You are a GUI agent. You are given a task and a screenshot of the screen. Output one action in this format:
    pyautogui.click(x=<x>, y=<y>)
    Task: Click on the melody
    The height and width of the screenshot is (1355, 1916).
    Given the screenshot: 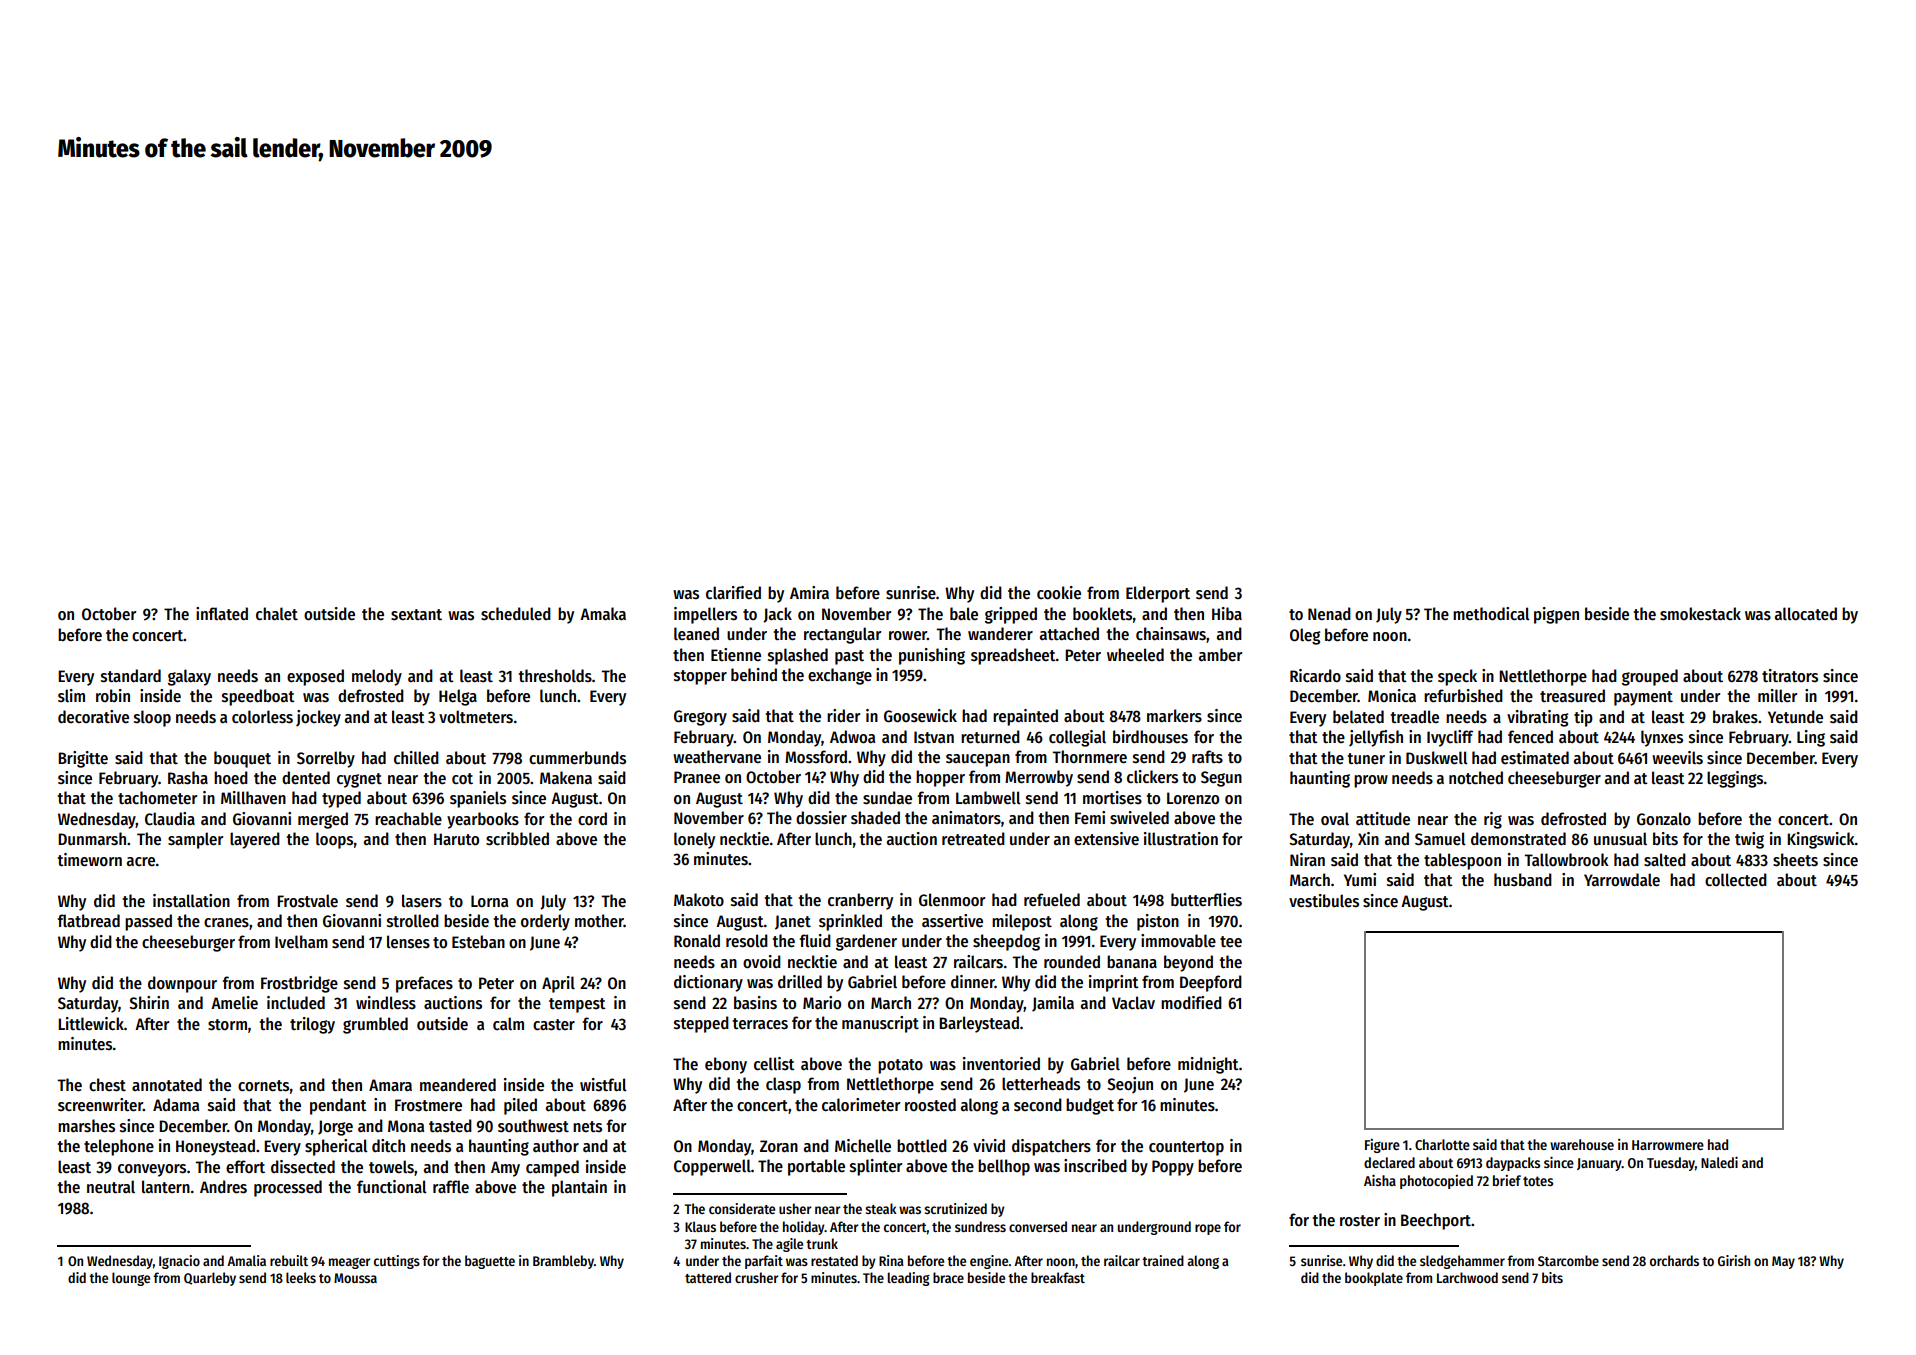 What is the action you would take?
    pyautogui.click(x=377, y=677)
